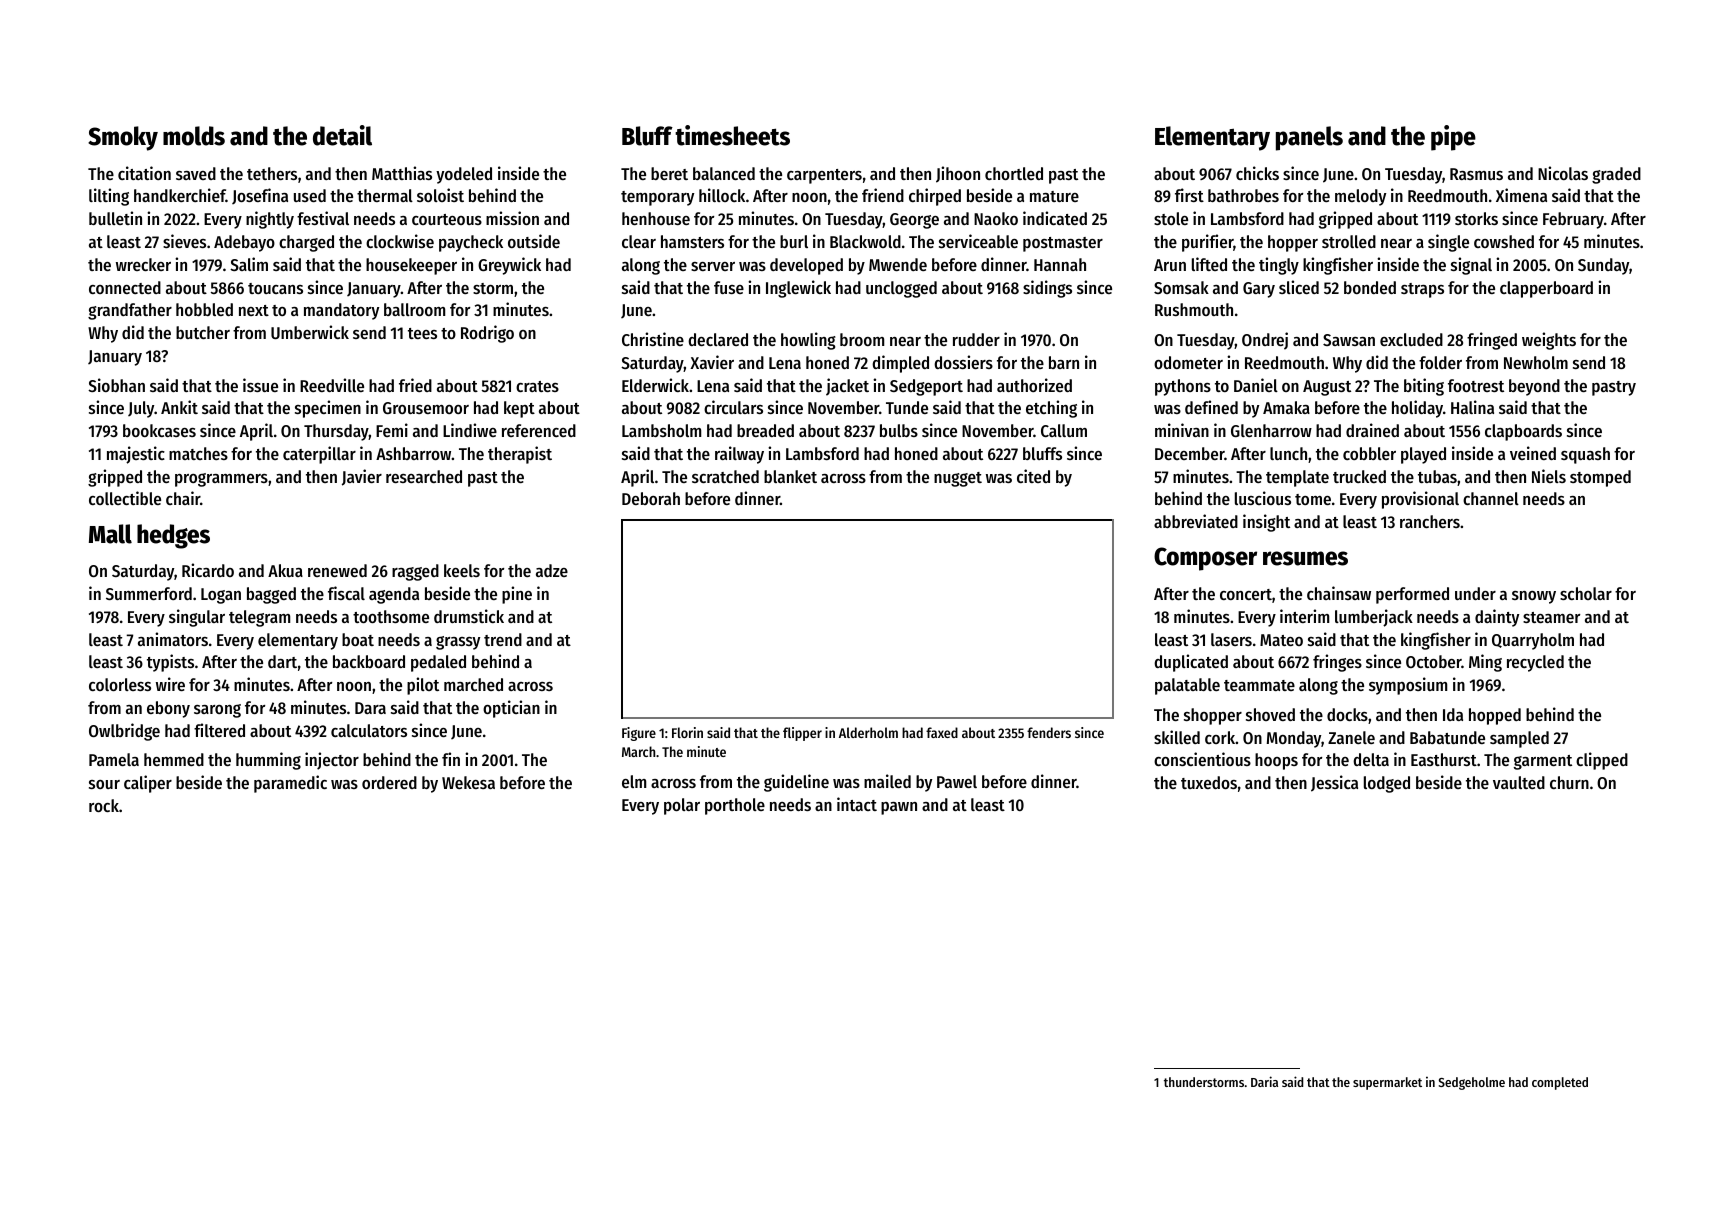  Describe the element at coordinates (942, 732) in the image. I see `faxed` at that location.
